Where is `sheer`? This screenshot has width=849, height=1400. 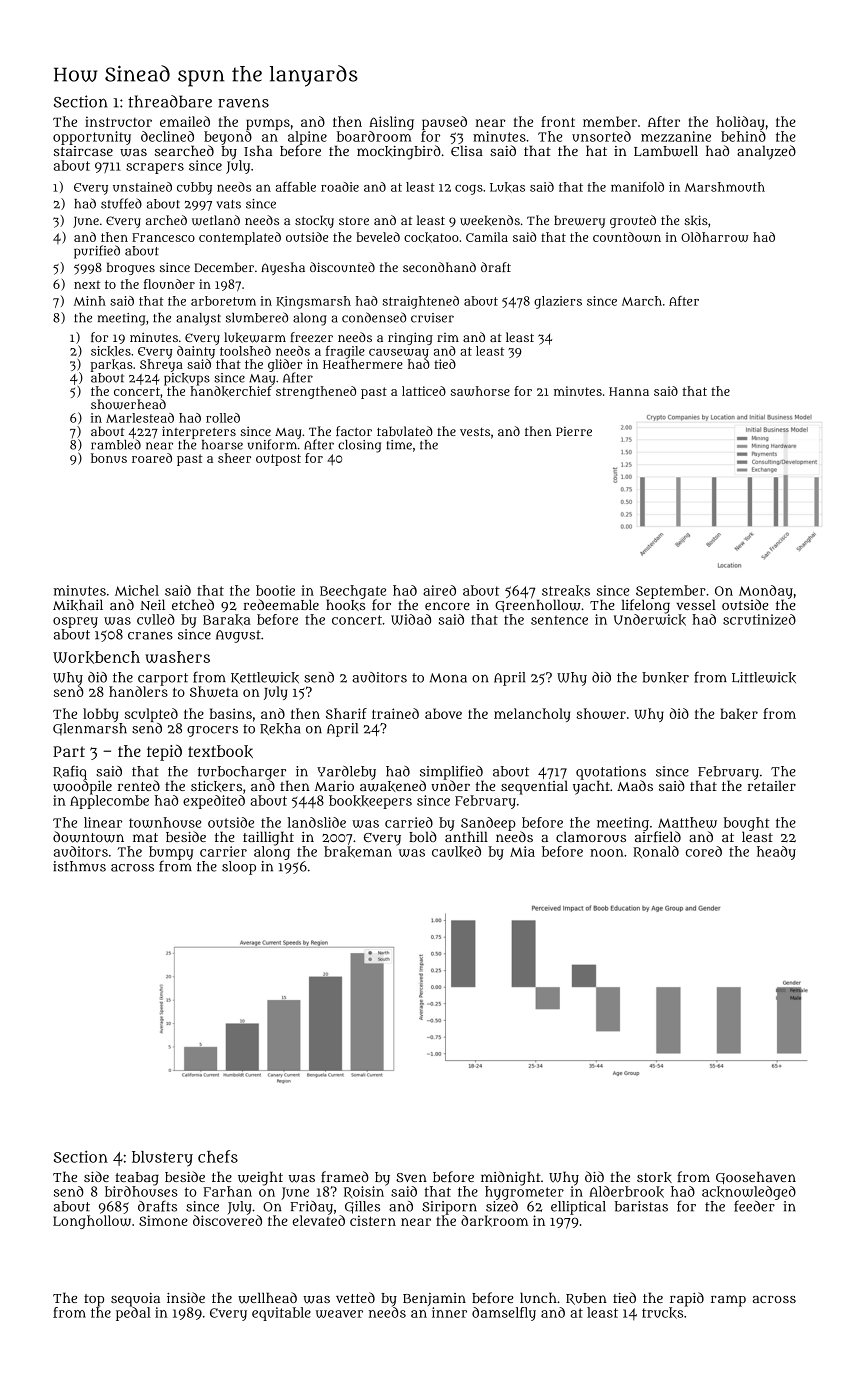 sheer is located at coordinates (234, 458).
